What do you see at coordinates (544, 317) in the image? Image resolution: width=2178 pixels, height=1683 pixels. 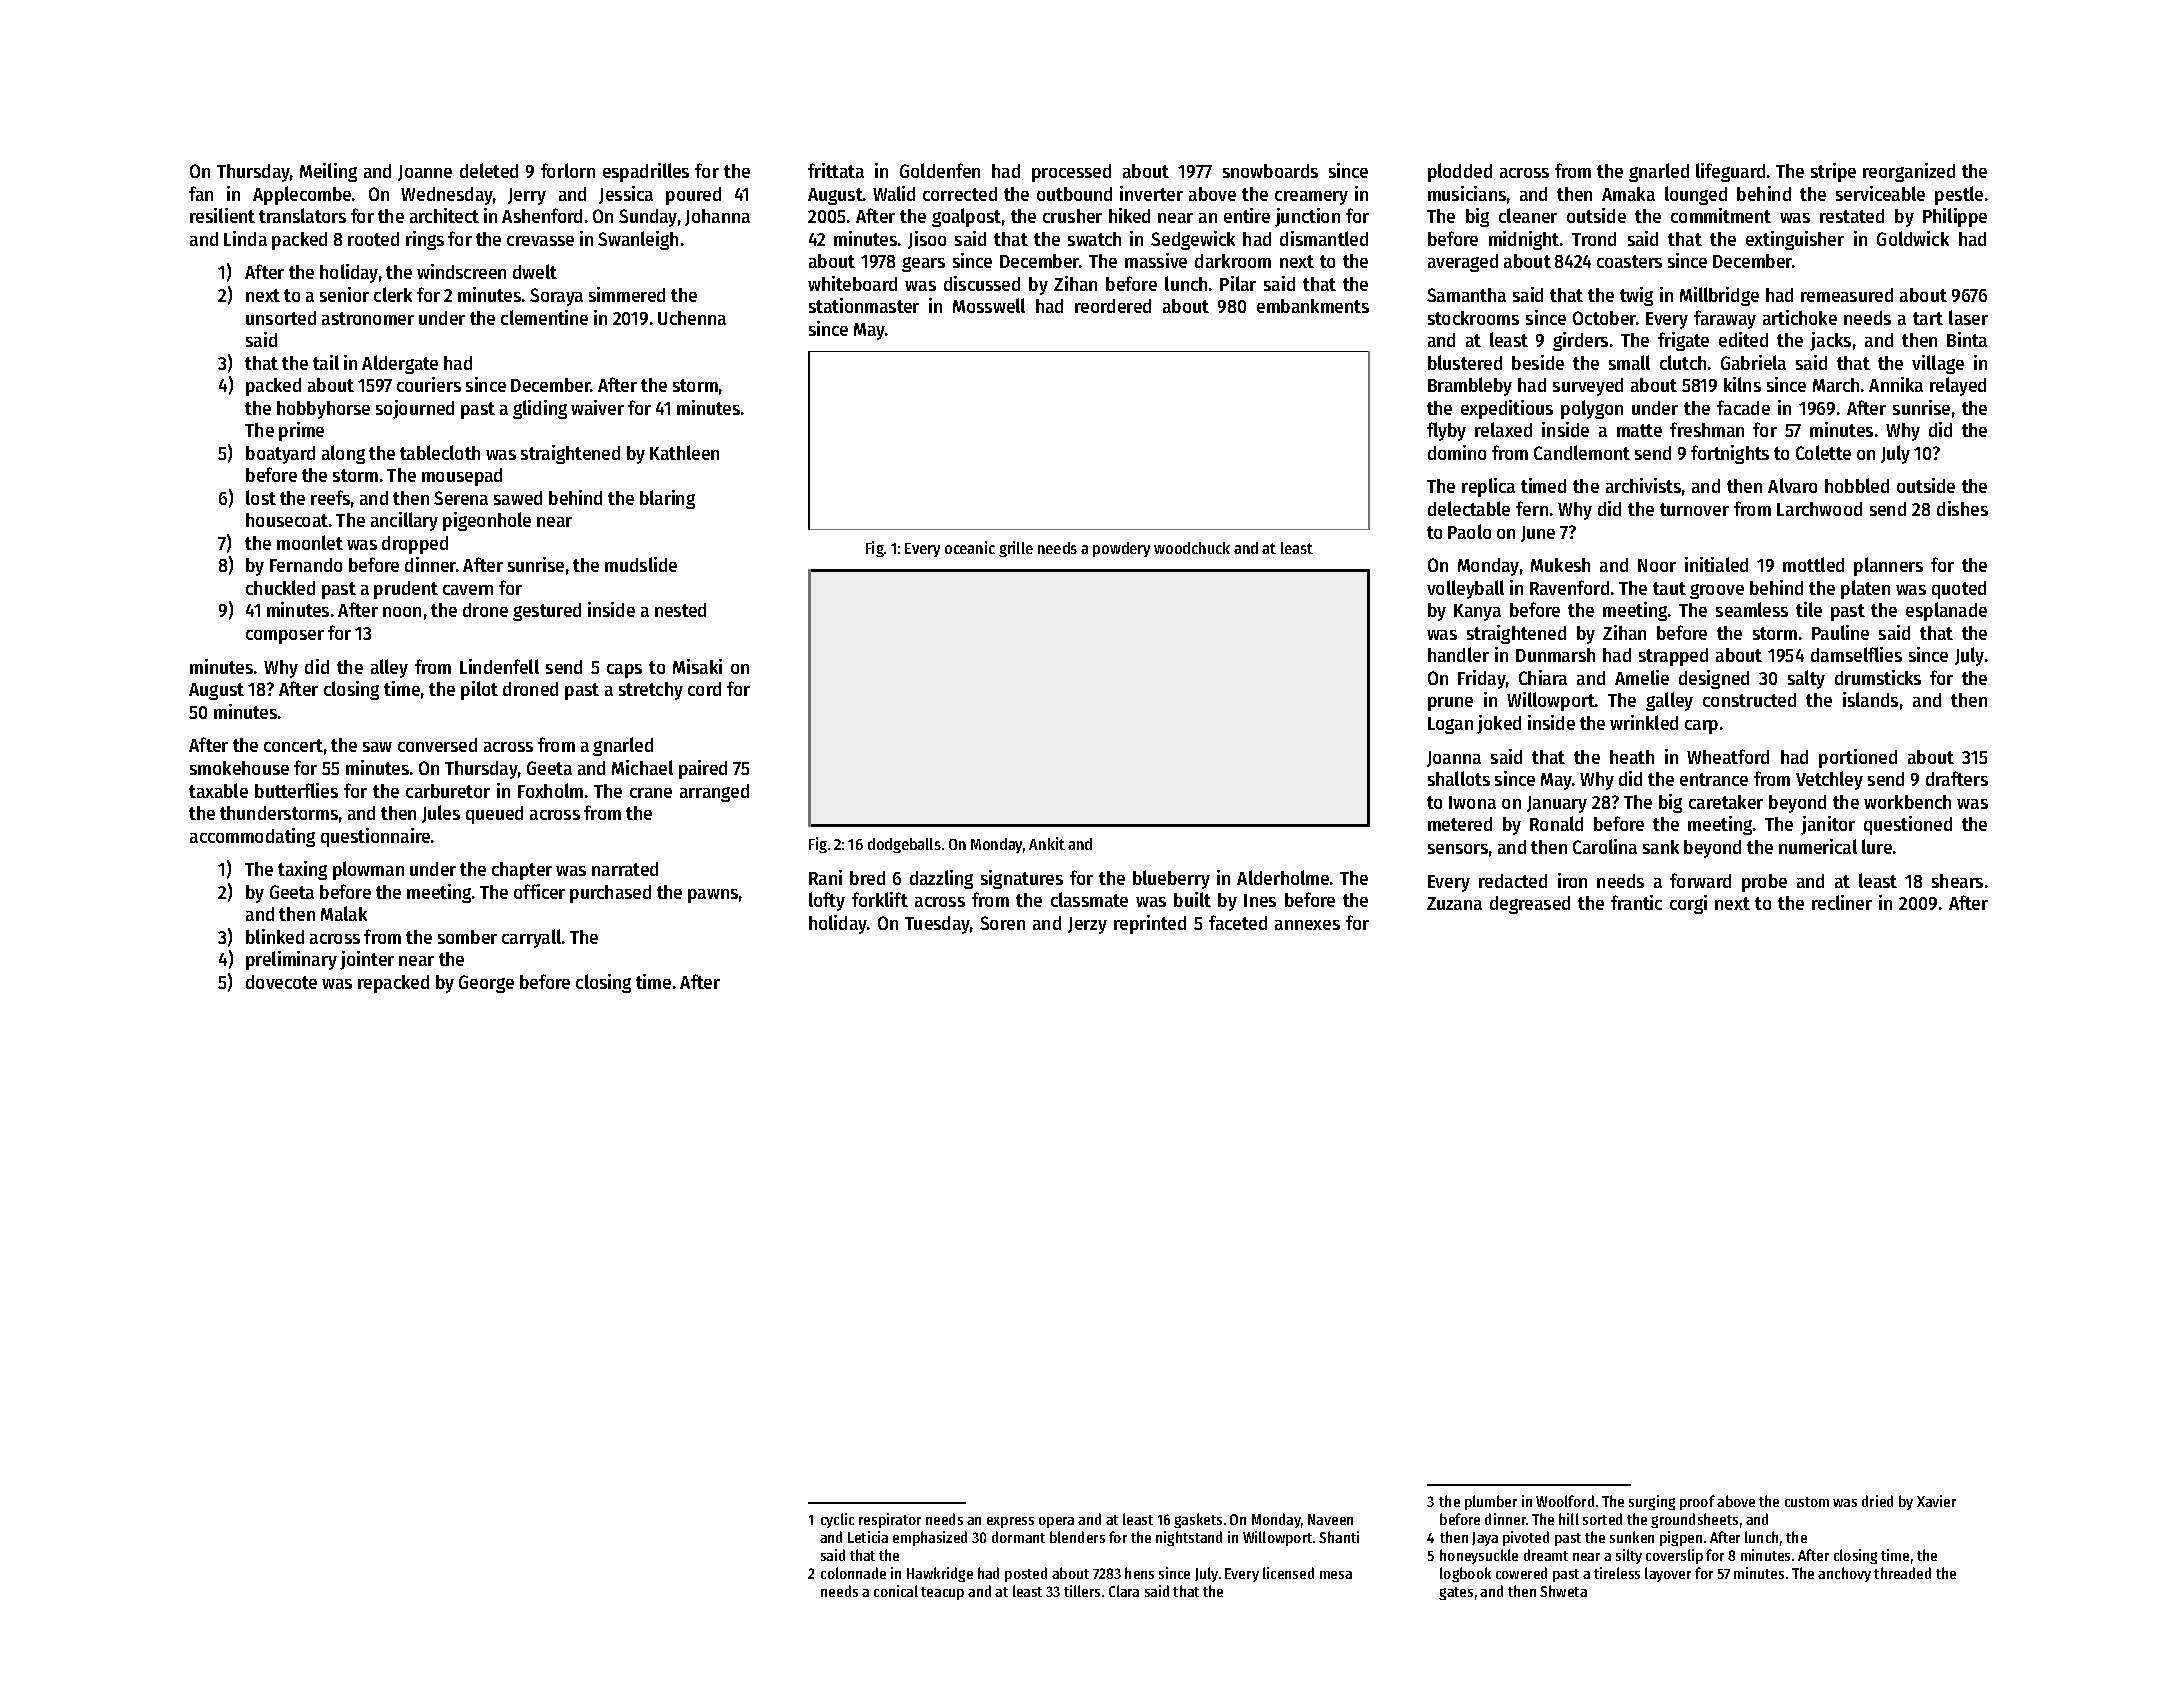 I see `clementine` at bounding box center [544, 317].
